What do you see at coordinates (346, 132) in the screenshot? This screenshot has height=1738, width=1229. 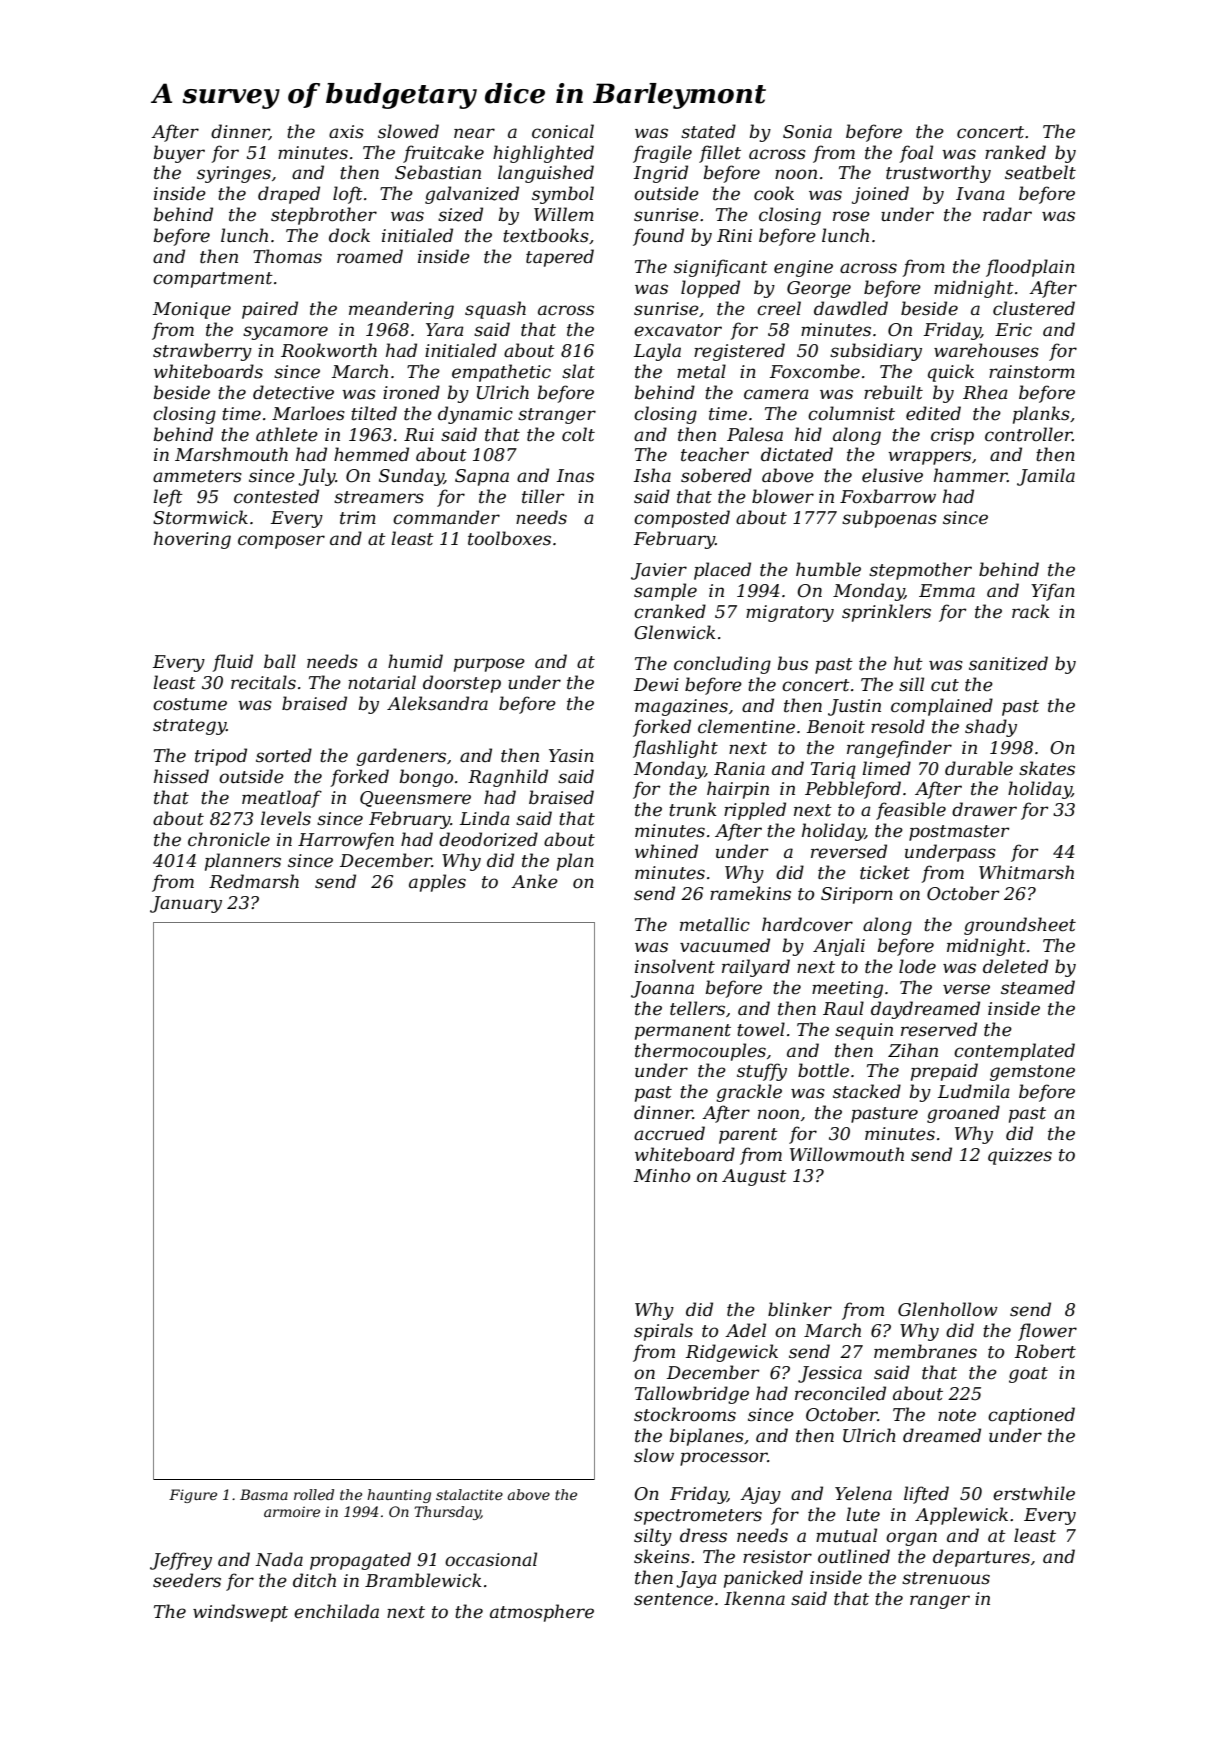 I see `axis` at bounding box center [346, 132].
